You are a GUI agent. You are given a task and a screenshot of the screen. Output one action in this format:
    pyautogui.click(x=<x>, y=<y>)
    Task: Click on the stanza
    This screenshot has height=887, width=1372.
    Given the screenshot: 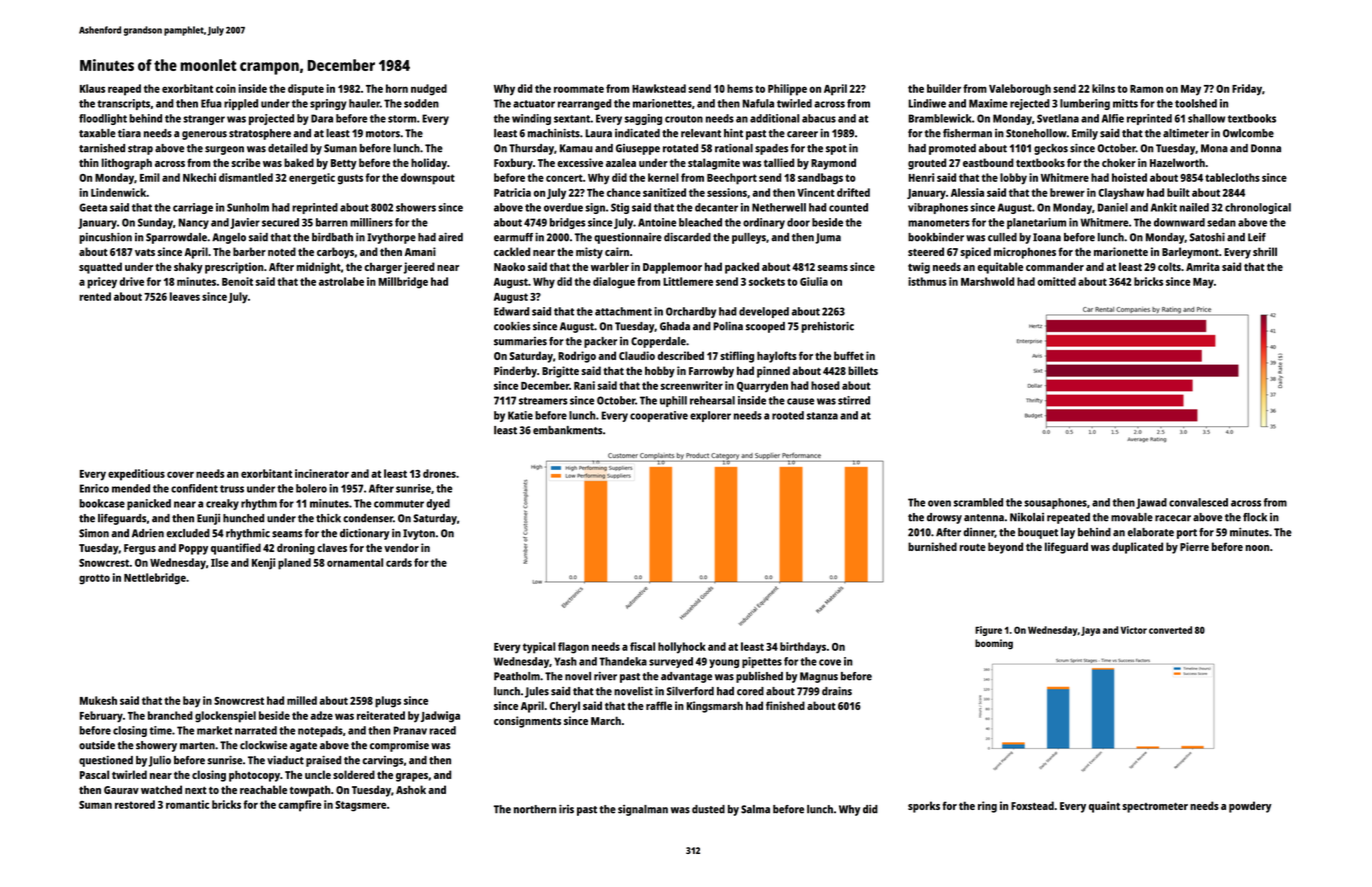 What is the action you would take?
    pyautogui.click(x=822, y=416)
